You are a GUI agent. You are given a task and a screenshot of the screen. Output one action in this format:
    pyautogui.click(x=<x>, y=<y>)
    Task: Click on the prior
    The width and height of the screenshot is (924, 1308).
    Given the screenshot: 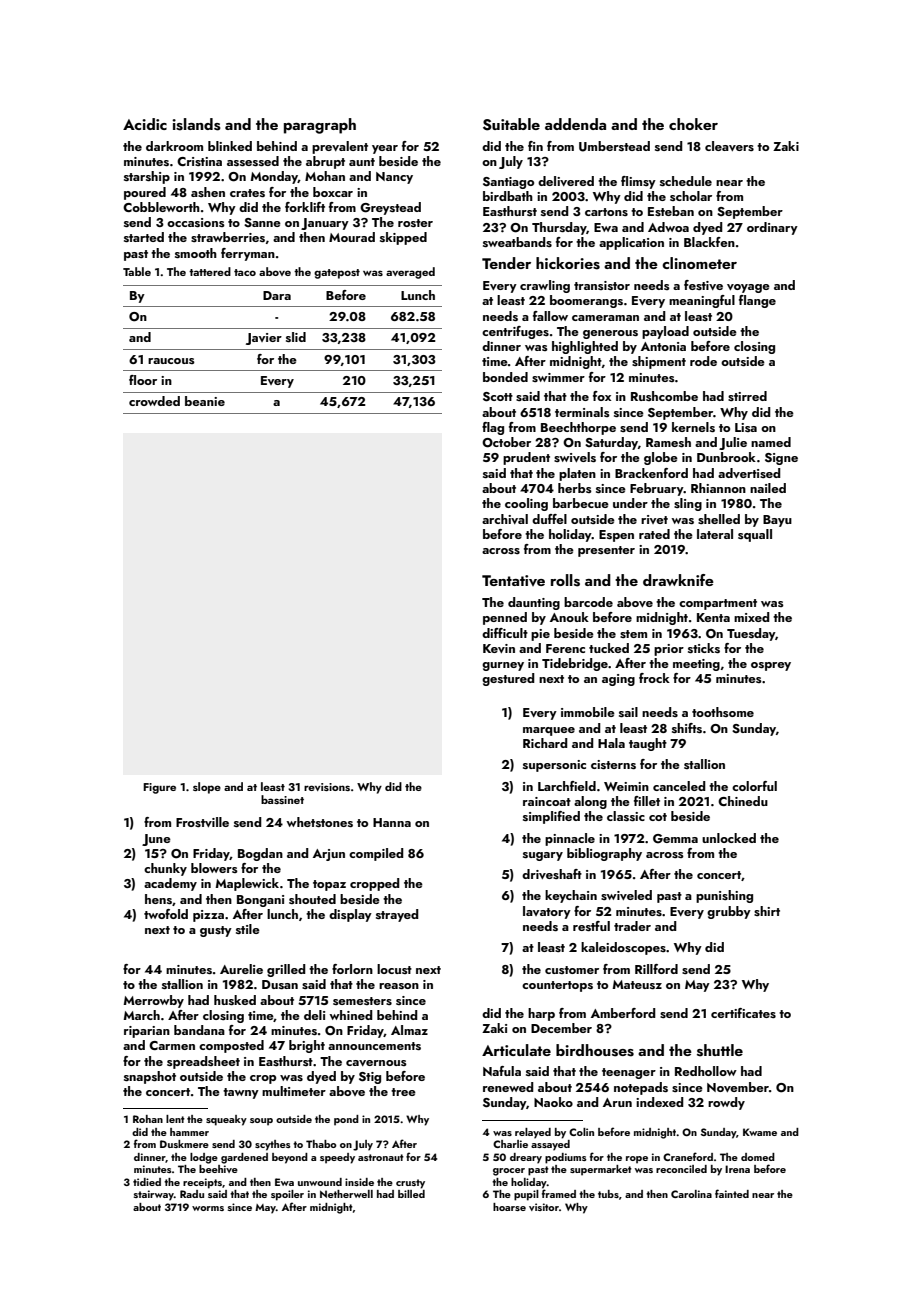 What is the action you would take?
    pyautogui.click(x=669, y=650)
